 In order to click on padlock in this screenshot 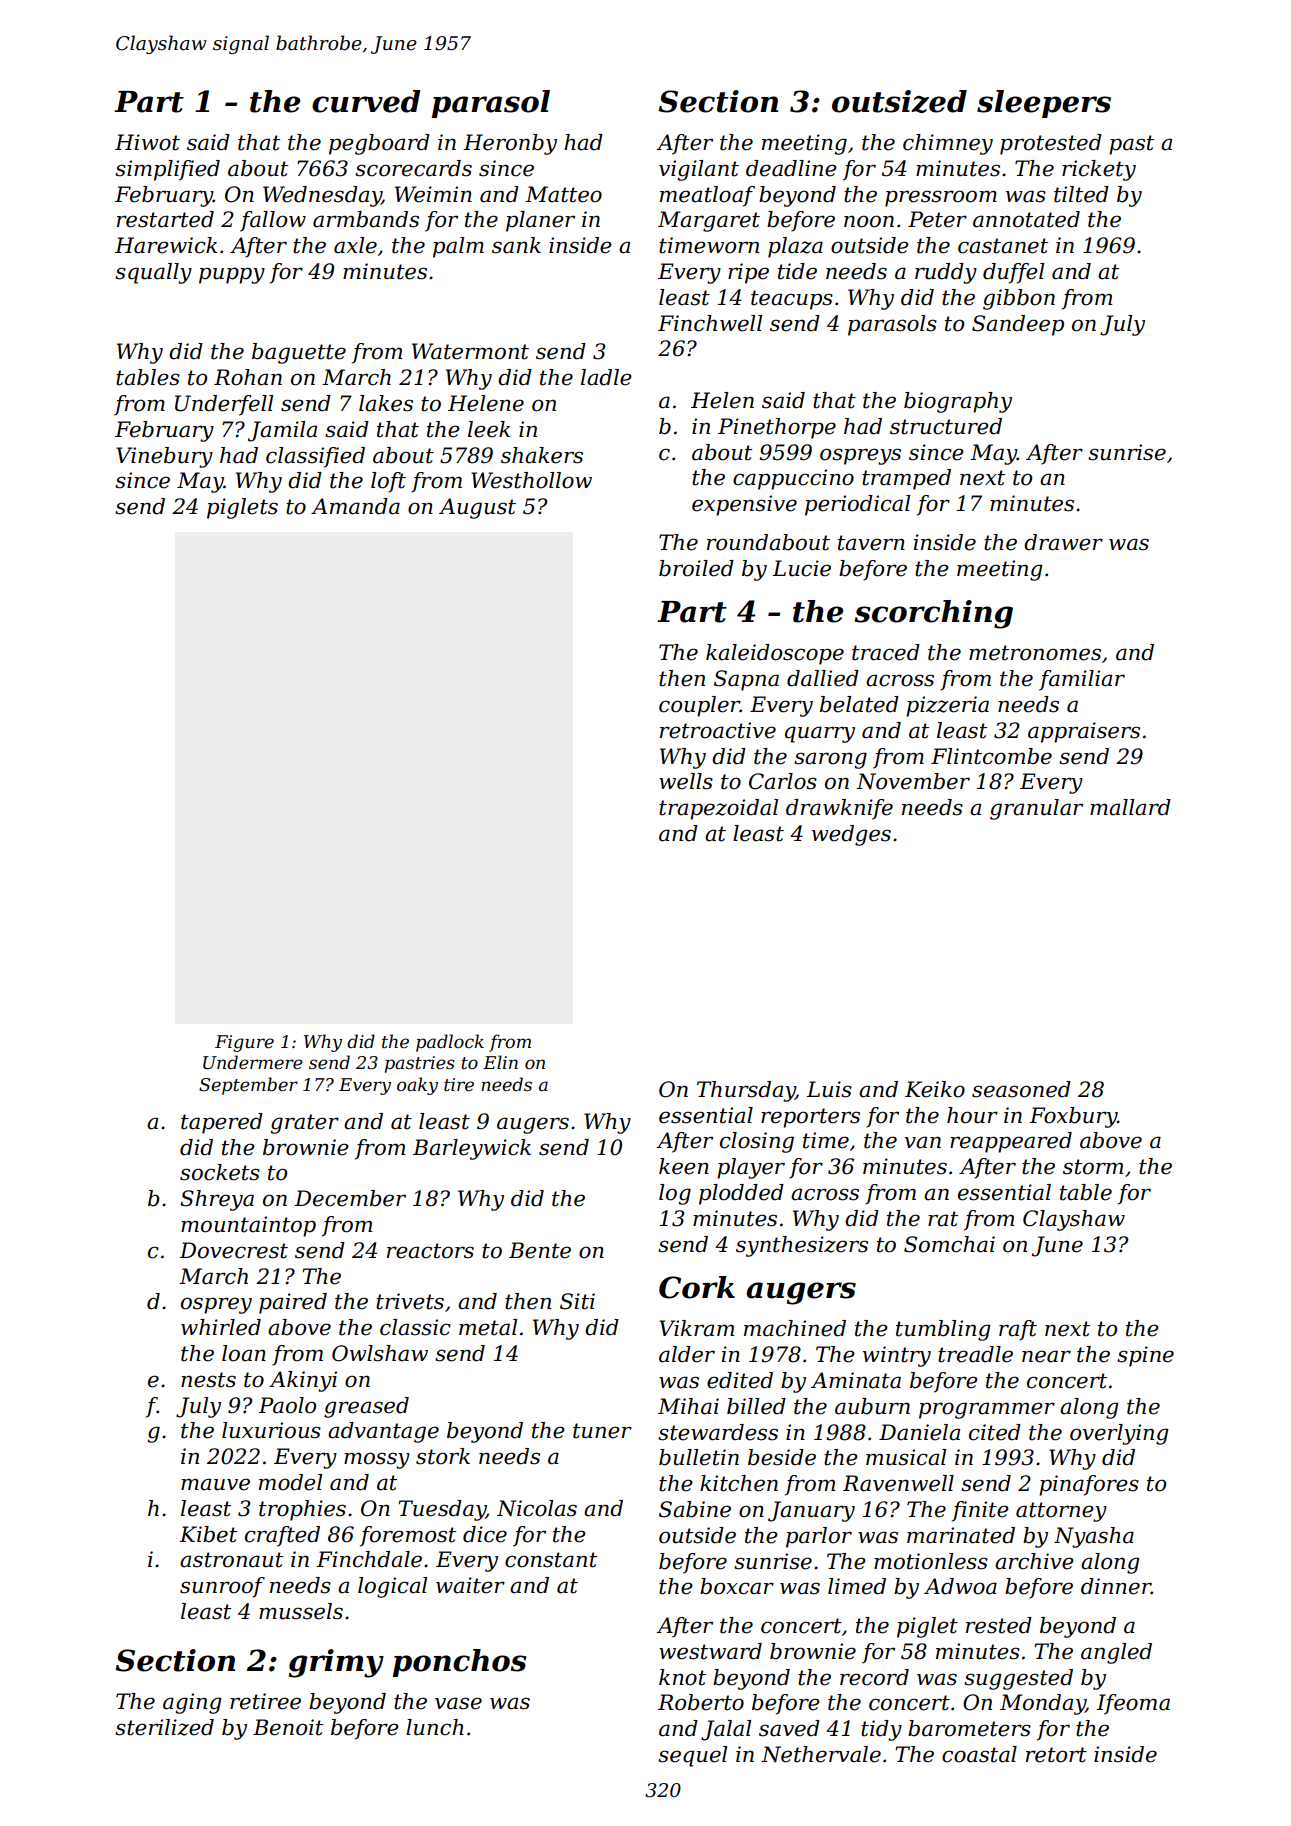, I will do `click(450, 1043)`.
